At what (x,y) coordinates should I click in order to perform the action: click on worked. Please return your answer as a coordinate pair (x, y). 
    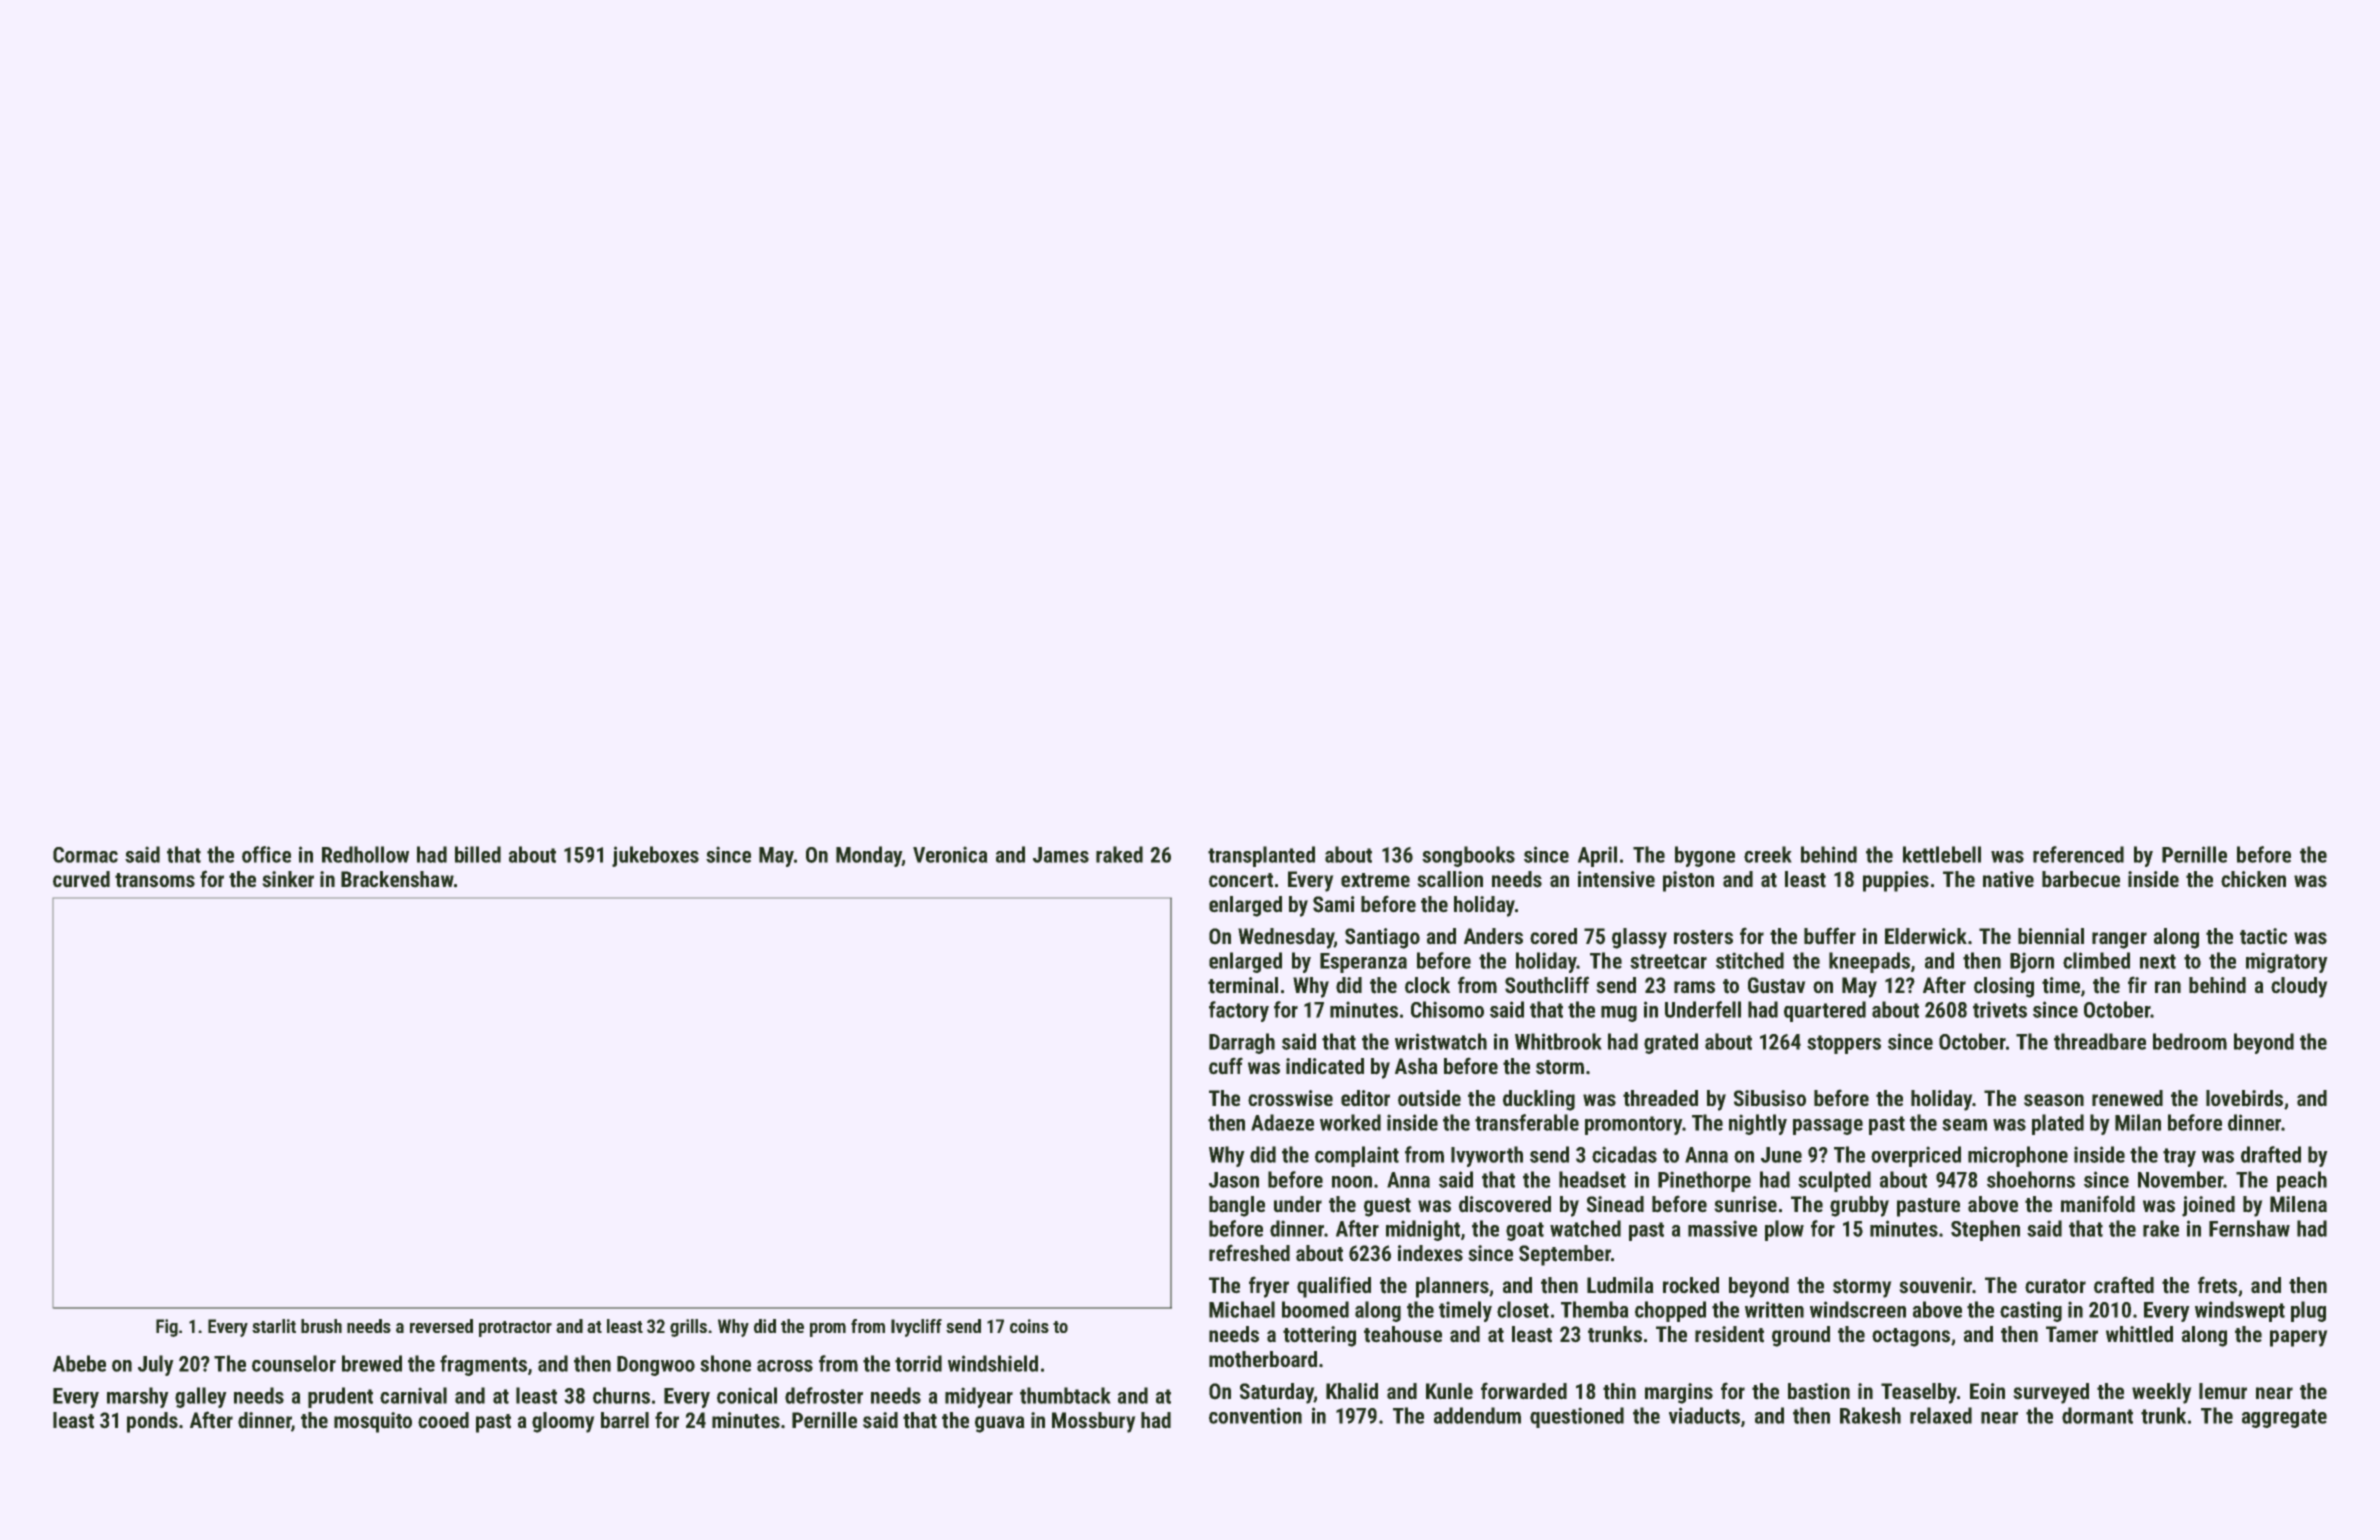
    Looking at the image, I should click on (1350, 1122).
